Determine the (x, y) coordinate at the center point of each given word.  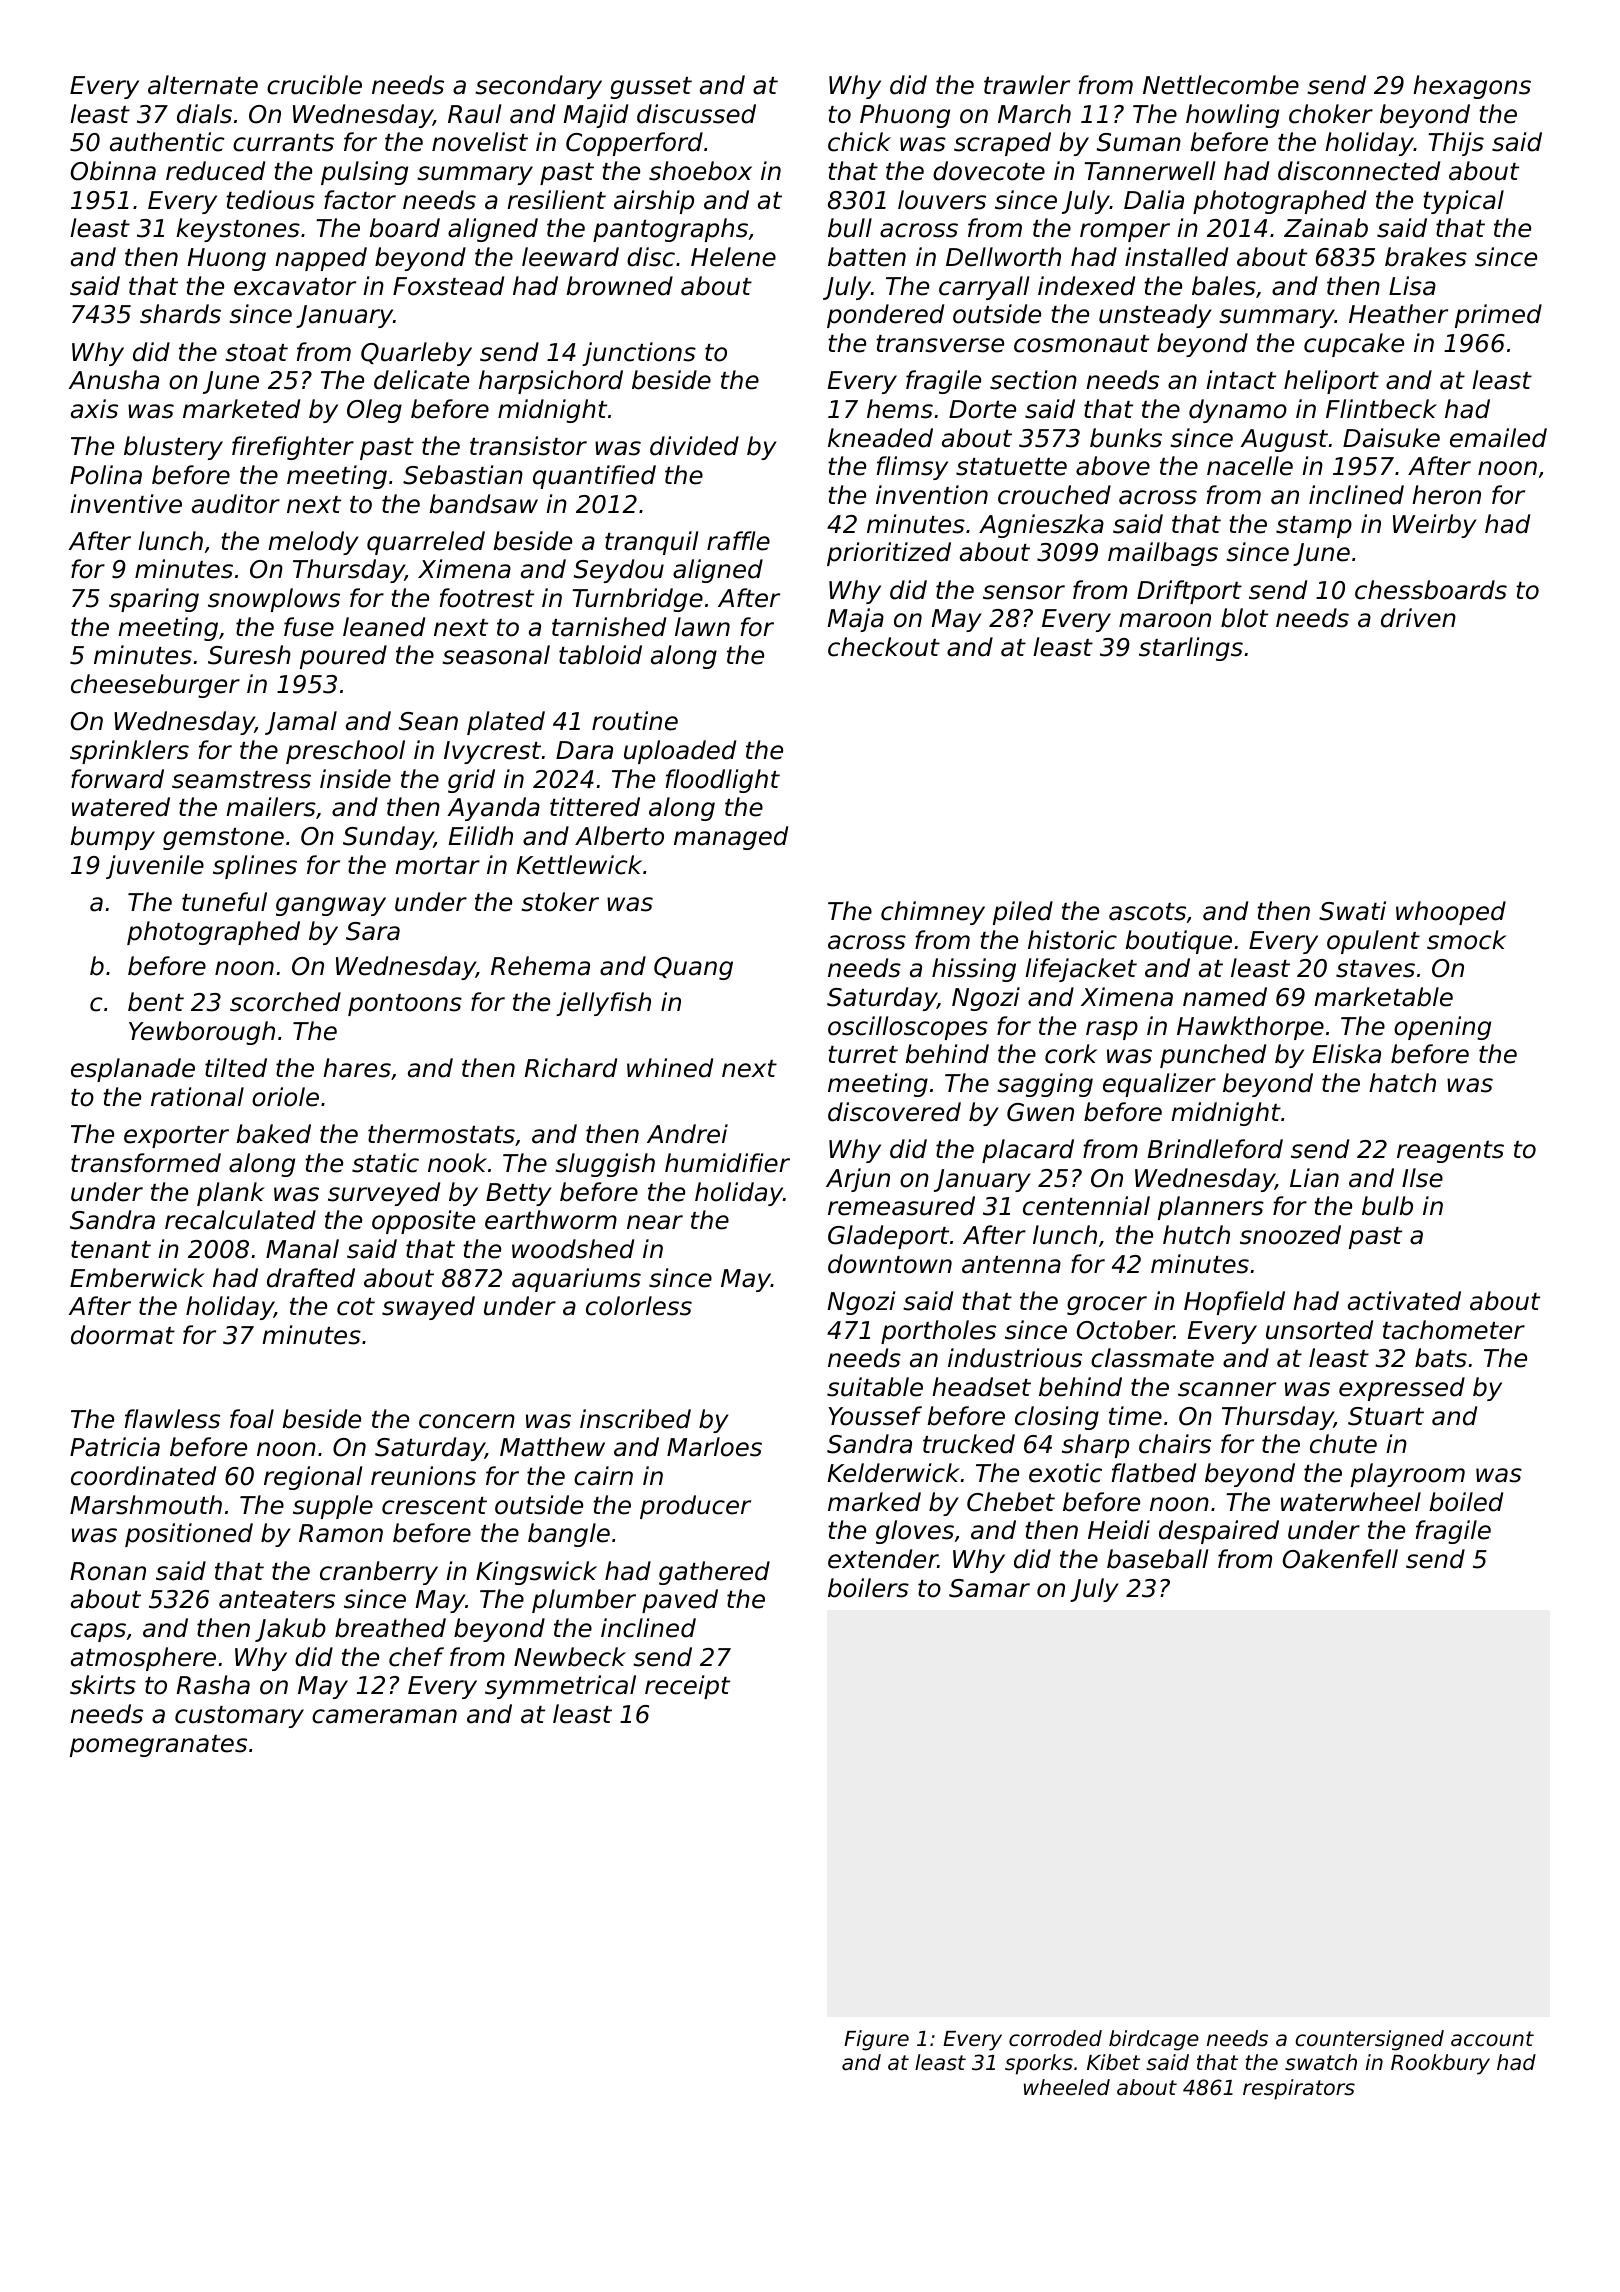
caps (98, 1632)
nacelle (1250, 466)
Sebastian (463, 475)
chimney (933, 913)
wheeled (1067, 2087)
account (1492, 2039)
